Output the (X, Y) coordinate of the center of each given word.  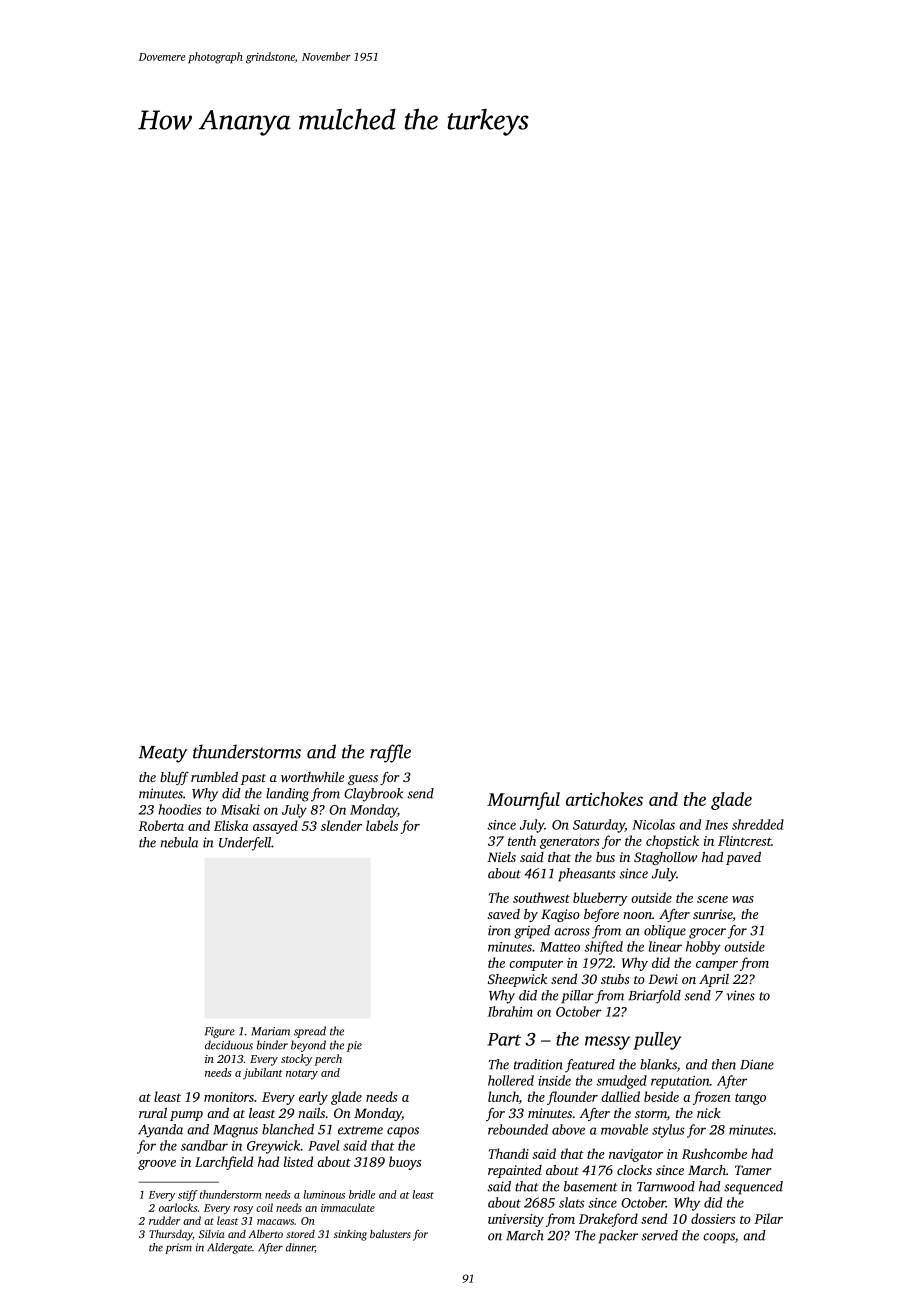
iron (499, 930)
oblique (665, 932)
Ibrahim (510, 1011)
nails (311, 1113)
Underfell (245, 844)
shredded (758, 824)
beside (661, 1096)
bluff (174, 778)
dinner (300, 1248)
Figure (220, 1032)
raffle (390, 753)
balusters (390, 1233)
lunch (503, 1096)
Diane (757, 1064)
